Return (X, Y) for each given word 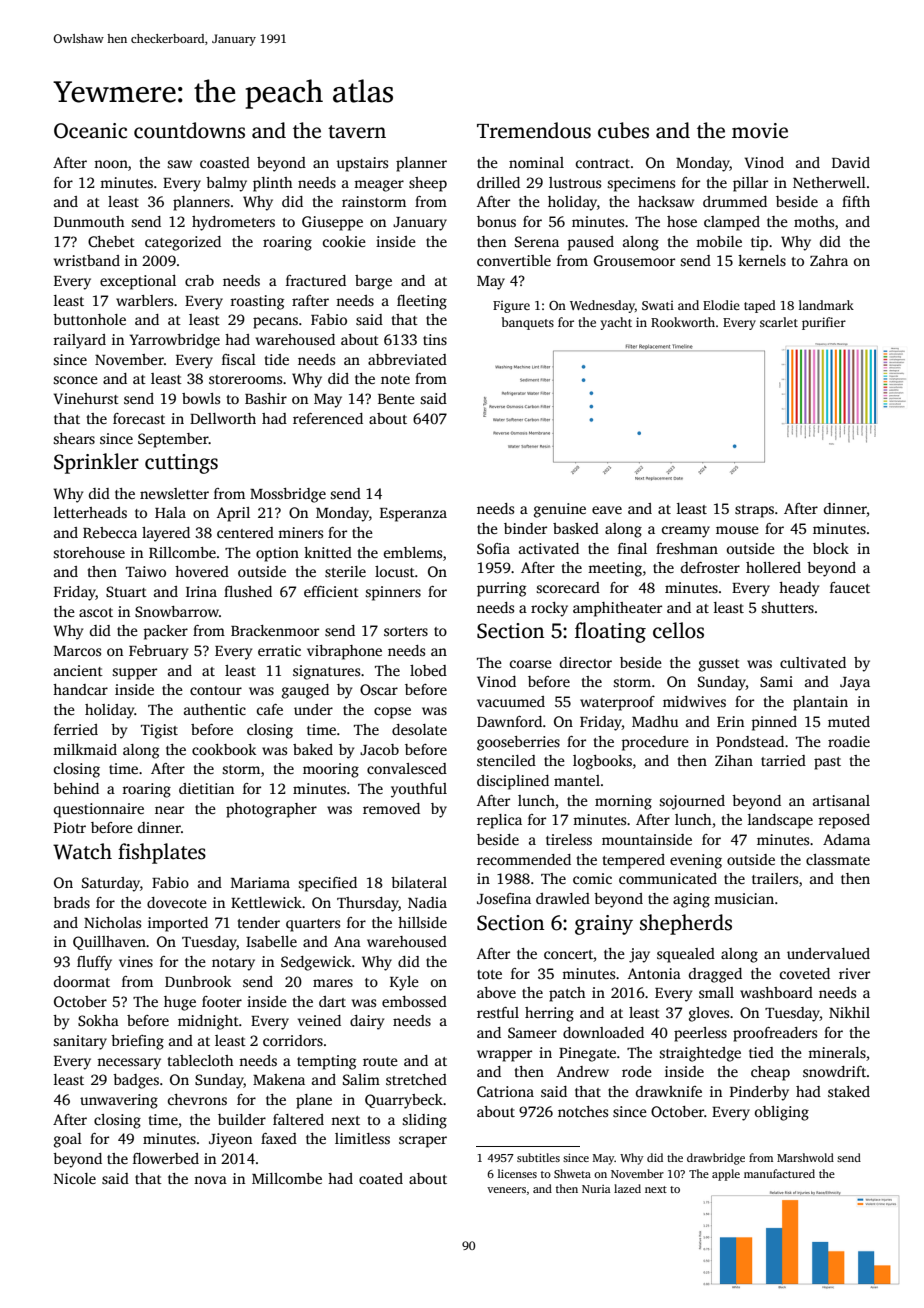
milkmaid (85, 749)
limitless (362, 1138)
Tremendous (534, 130)
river (854, 973)
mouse (737, 530)
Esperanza (413, 515)
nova (210, 1180)
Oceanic (90, 131)
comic (592, 878)
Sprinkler (96, 463)
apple (726, 1175)
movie (760, 131)
